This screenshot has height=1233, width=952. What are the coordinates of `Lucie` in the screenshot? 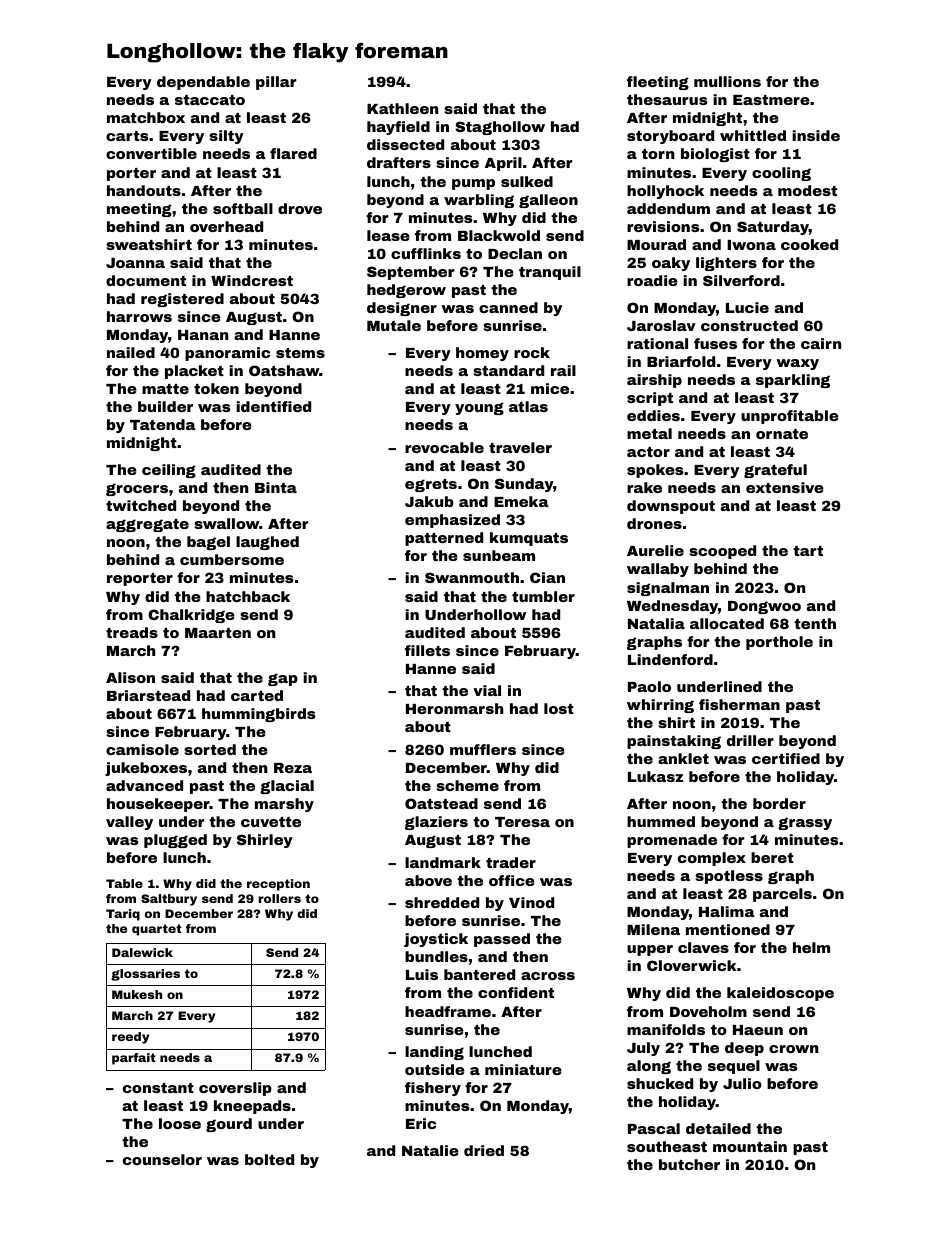 It's located at (747, 307).
